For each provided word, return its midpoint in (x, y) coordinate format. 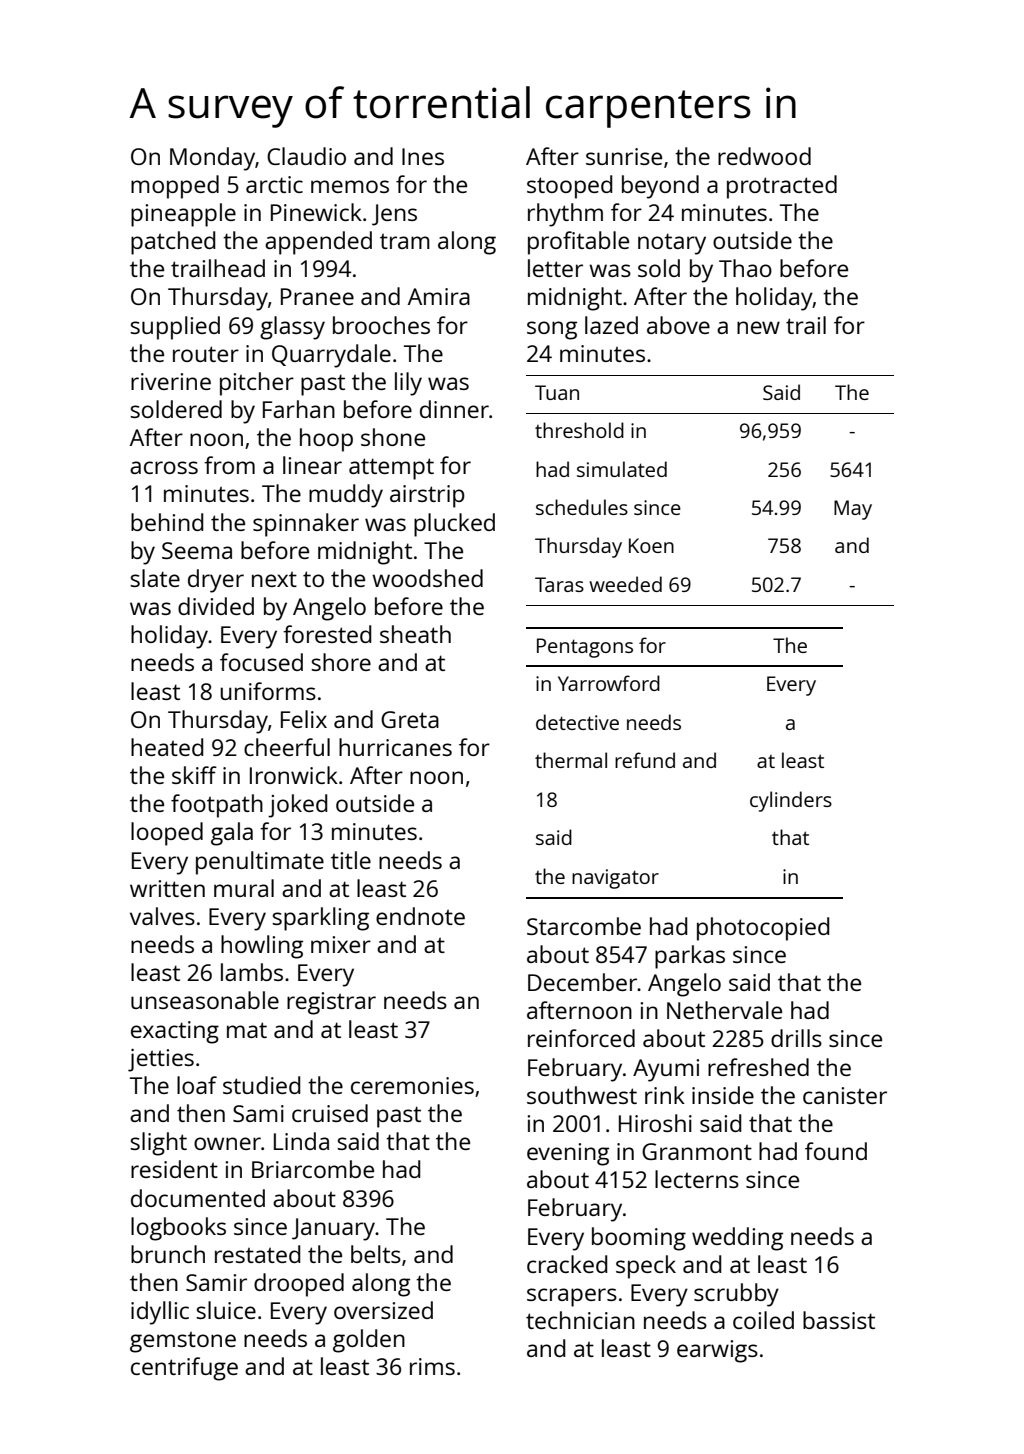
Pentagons (585, 648)
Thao (745, 268)
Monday (212, 159)
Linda (301, 1141)
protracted (782, 187)
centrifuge (184, 1369)
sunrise (624, 156)
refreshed (758, 1067)
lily (408, 384)
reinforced (581, 1038)
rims (432, 1366)
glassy (292, 328)
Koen (651, 545)
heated (167, 747)
